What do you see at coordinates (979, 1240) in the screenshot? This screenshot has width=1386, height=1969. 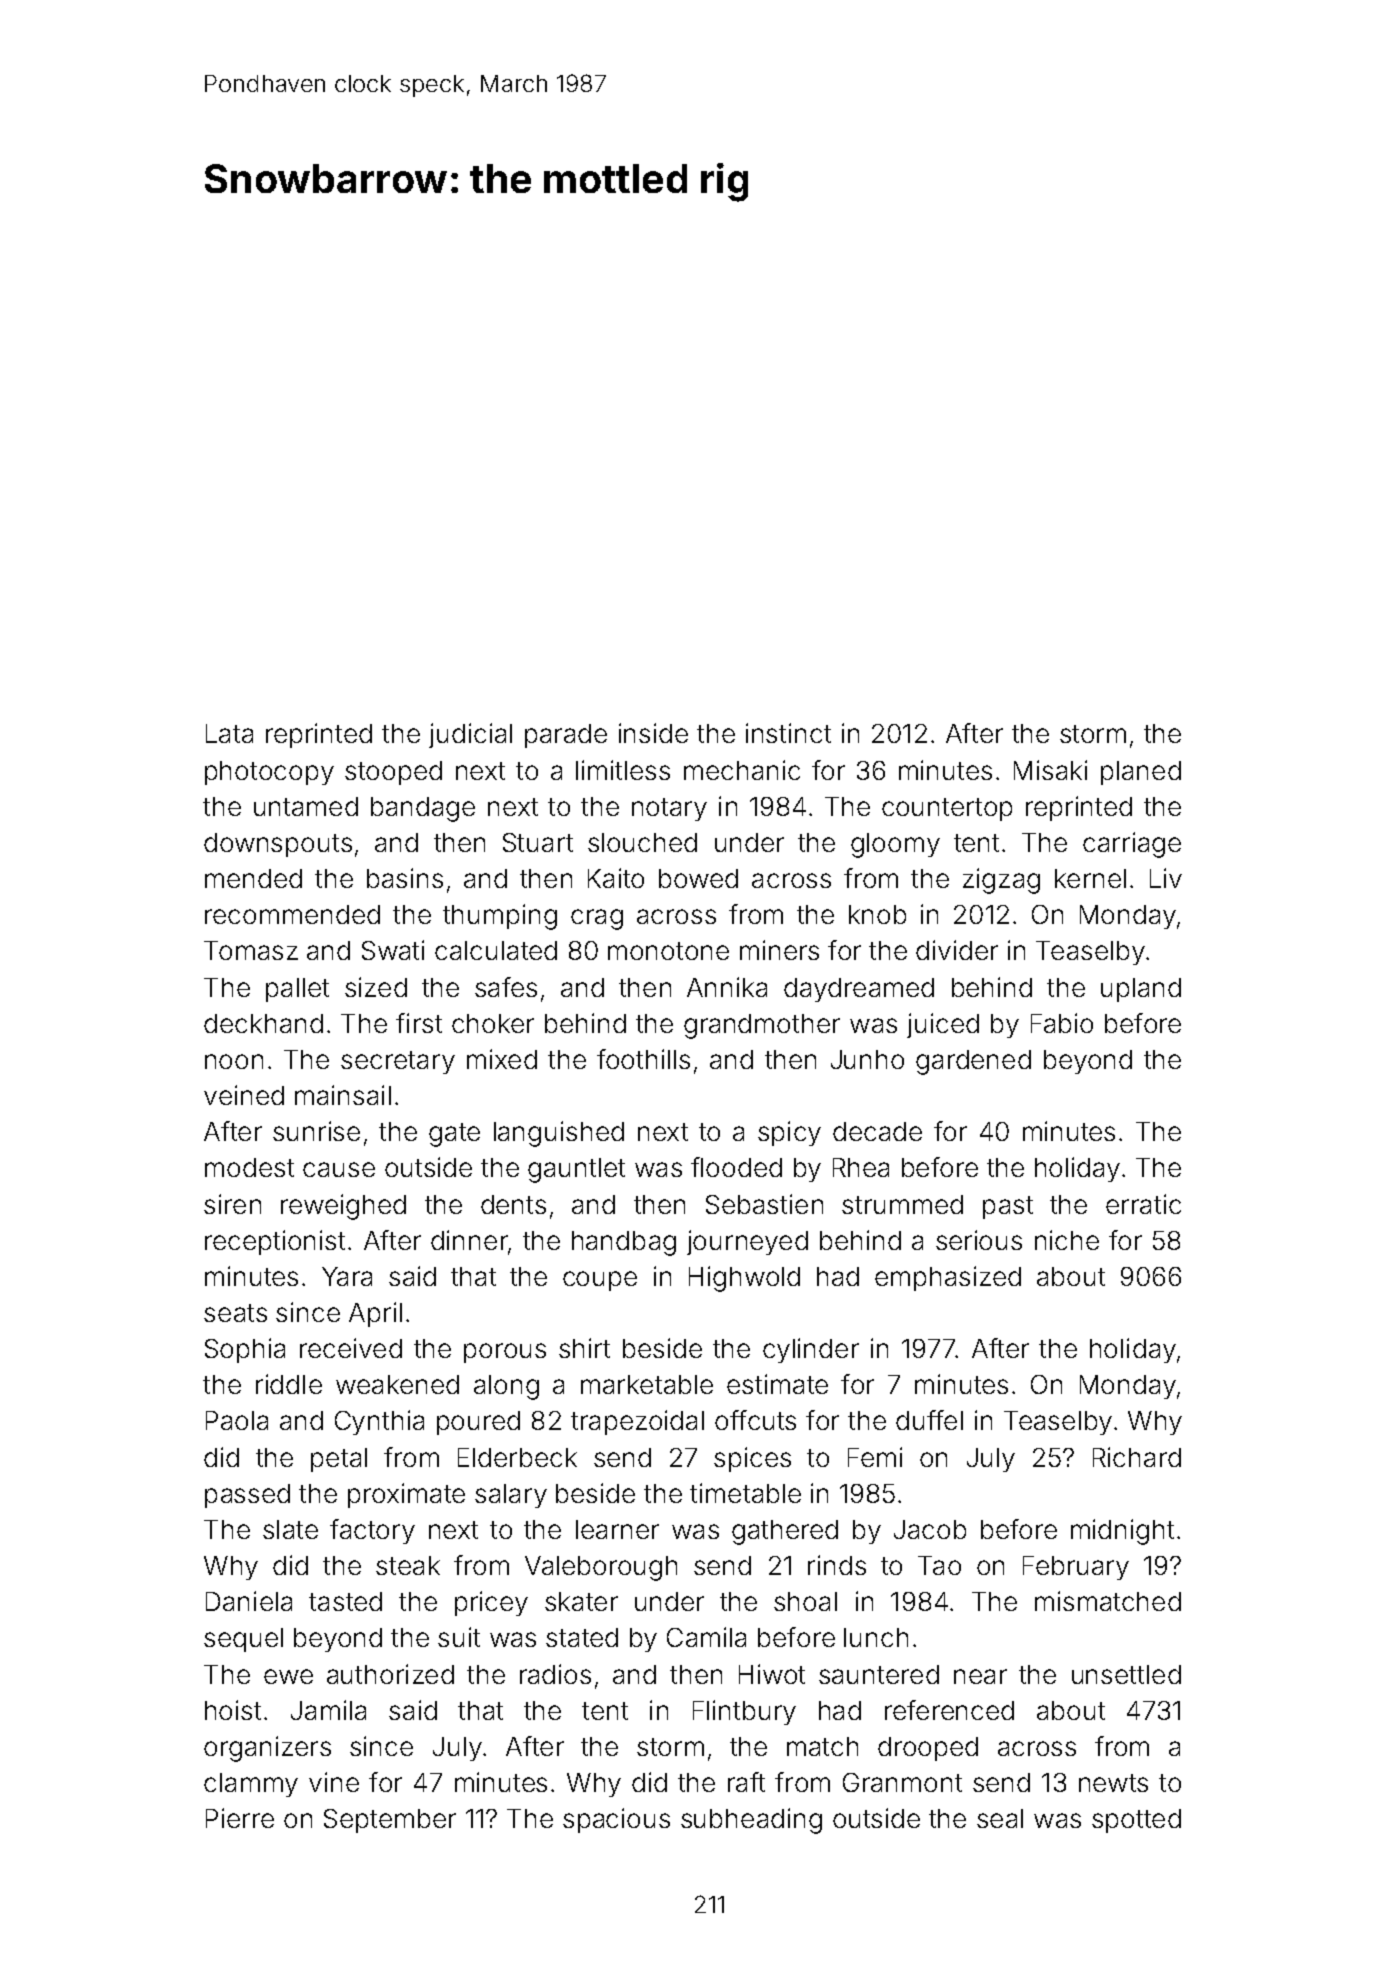 I see `serious` at bounding box center [979, 1240].
